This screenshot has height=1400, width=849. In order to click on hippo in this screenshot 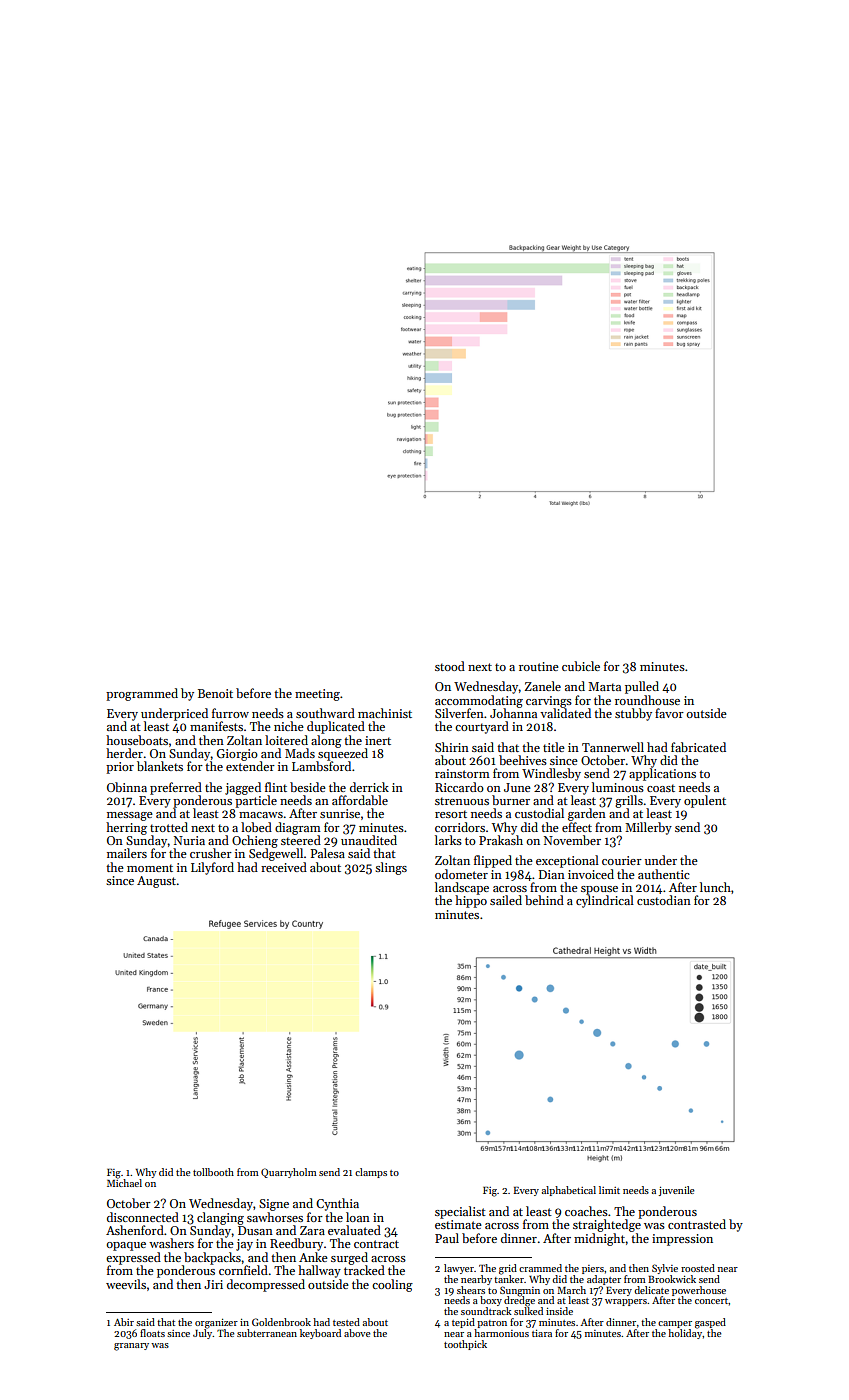, I will do `click(471, 901)`.
